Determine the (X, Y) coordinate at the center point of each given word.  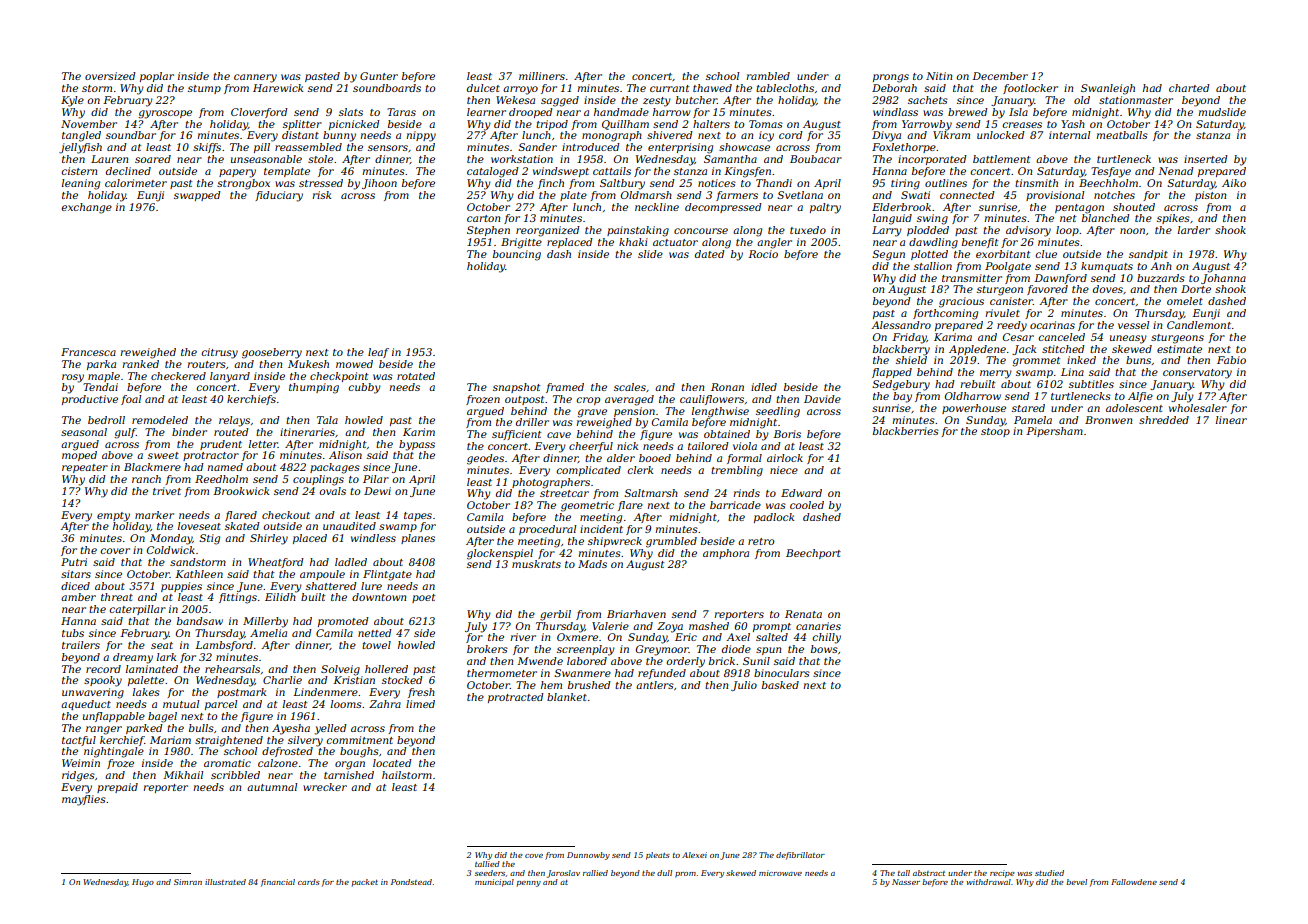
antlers (655, 685)
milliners (542, 76)
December (1000, 76)
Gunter (379, 76)
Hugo (143, 883)
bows (824, 649)
